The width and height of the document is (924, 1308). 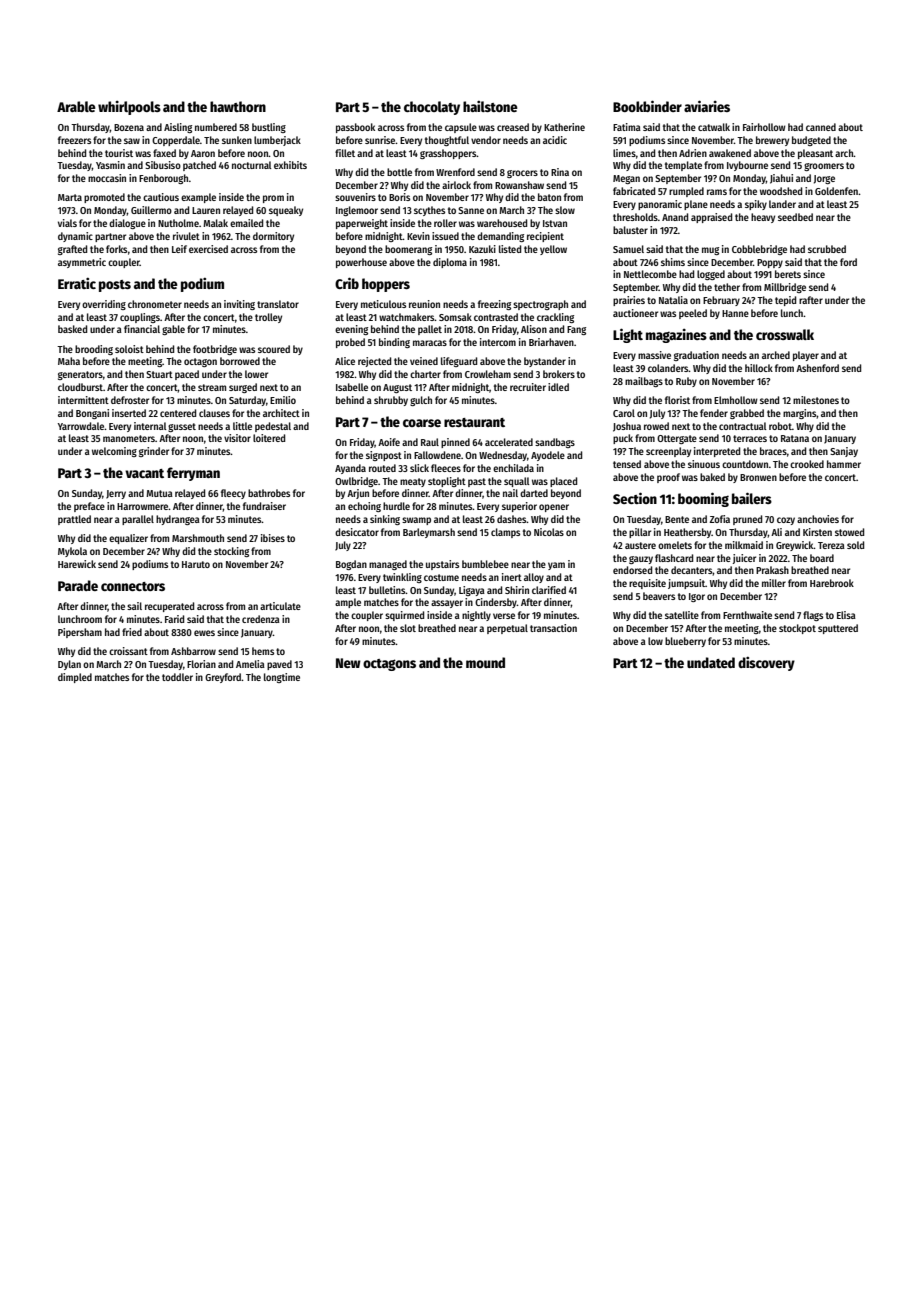 What do you see at coordinates (76, 106) in the document?
I see `Arable` at bounding box center [76, 106].
